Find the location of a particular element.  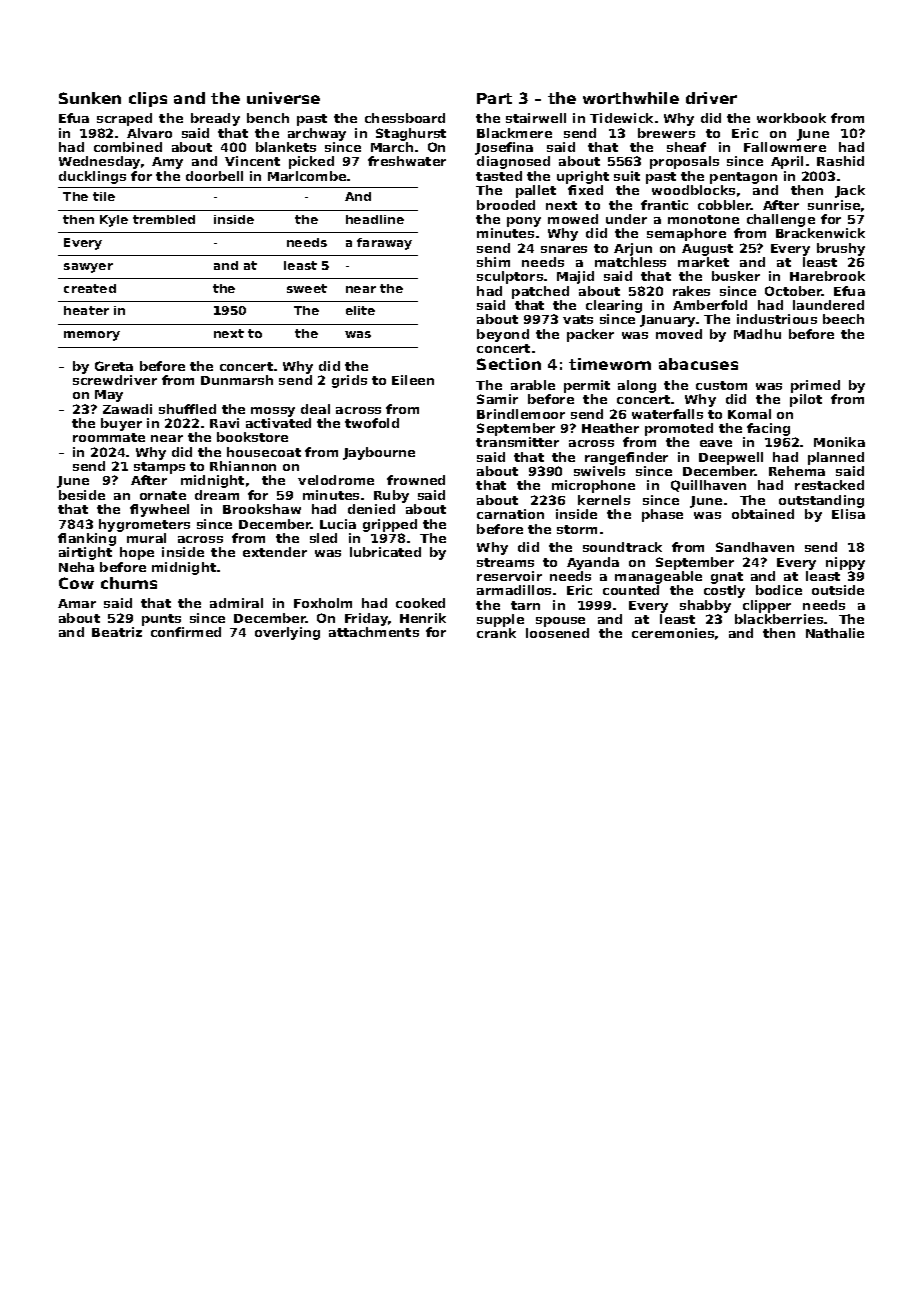

confirmed is located at coordinates (186, 632).
